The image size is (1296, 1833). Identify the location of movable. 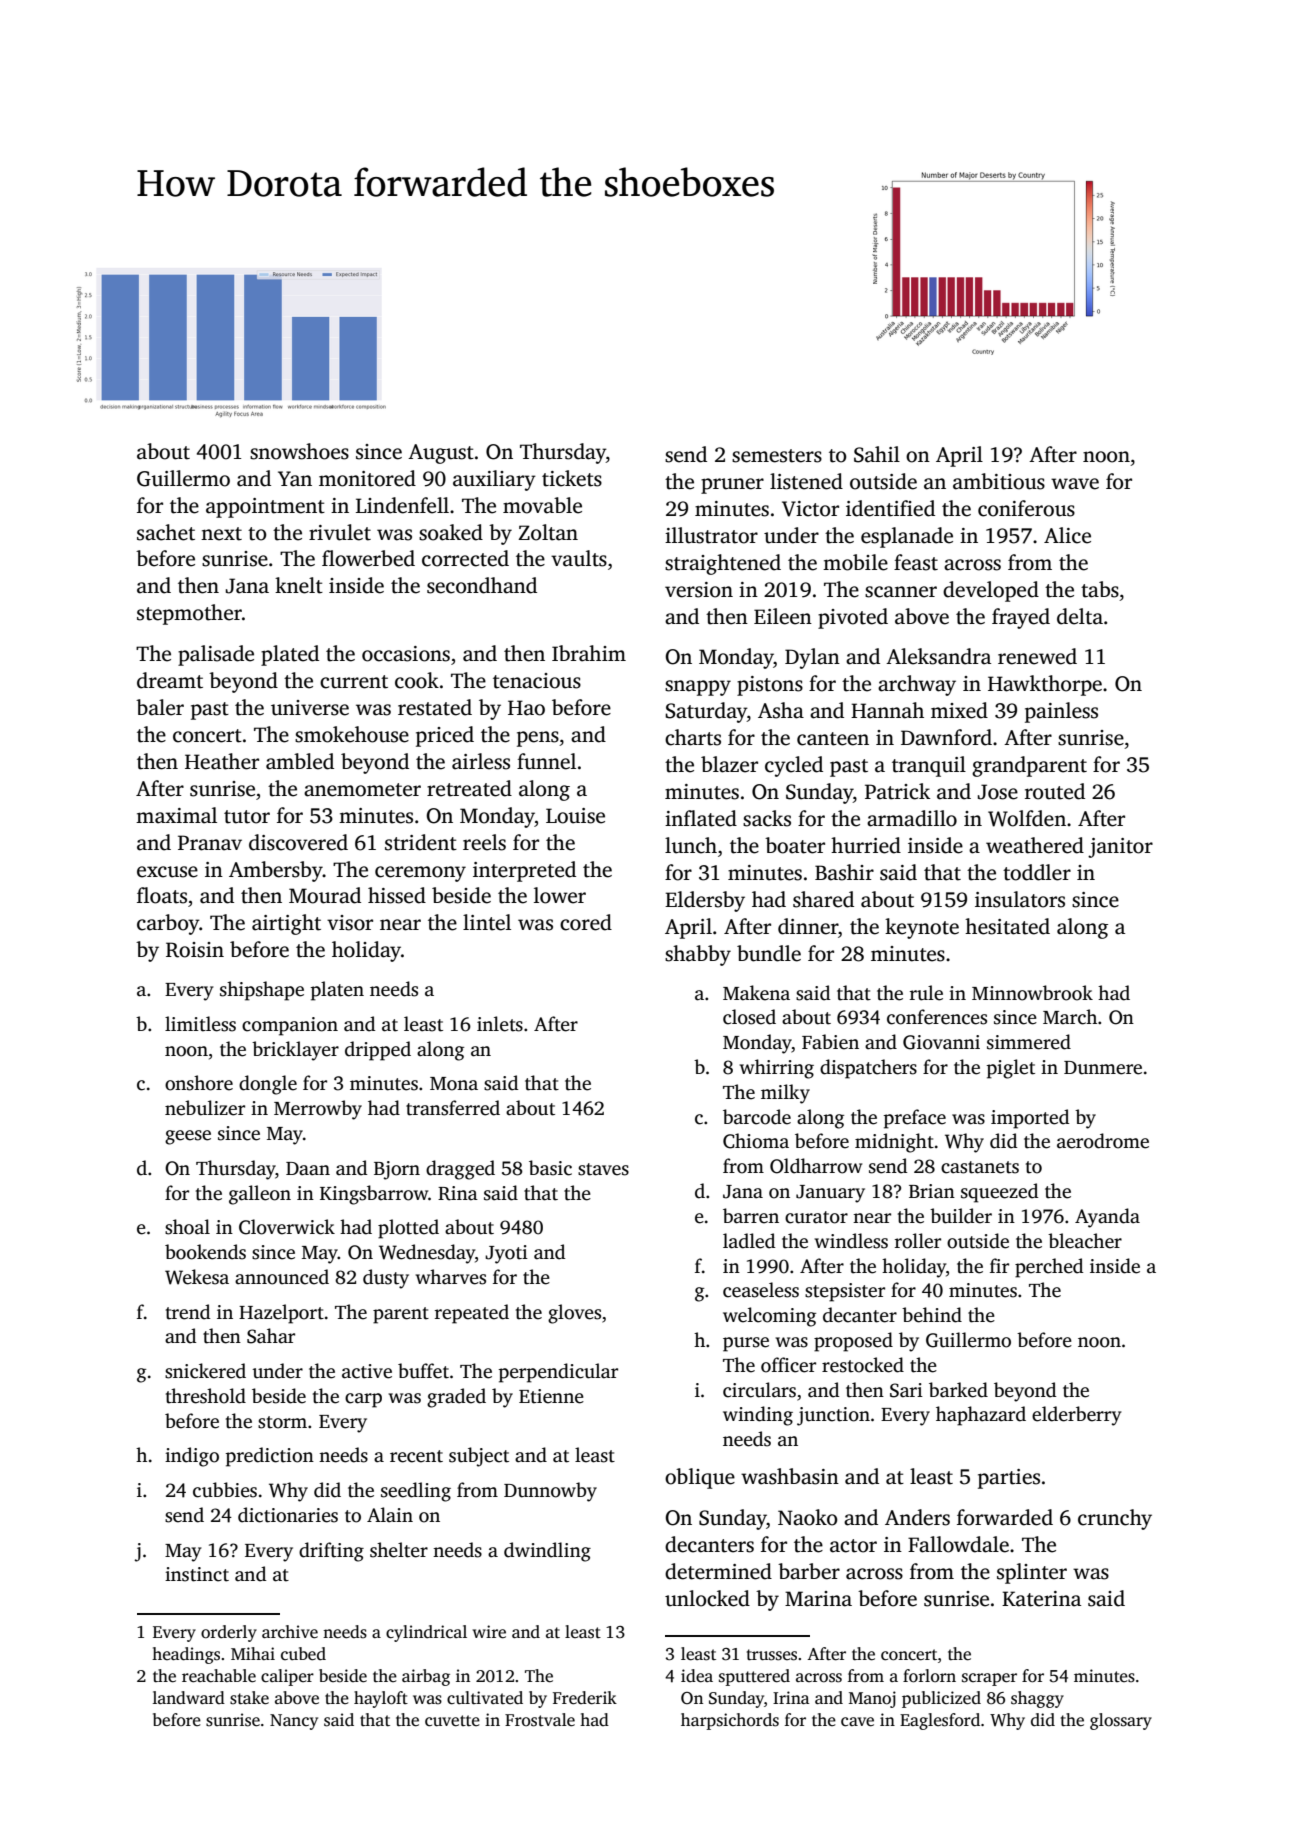
(542, 505).
